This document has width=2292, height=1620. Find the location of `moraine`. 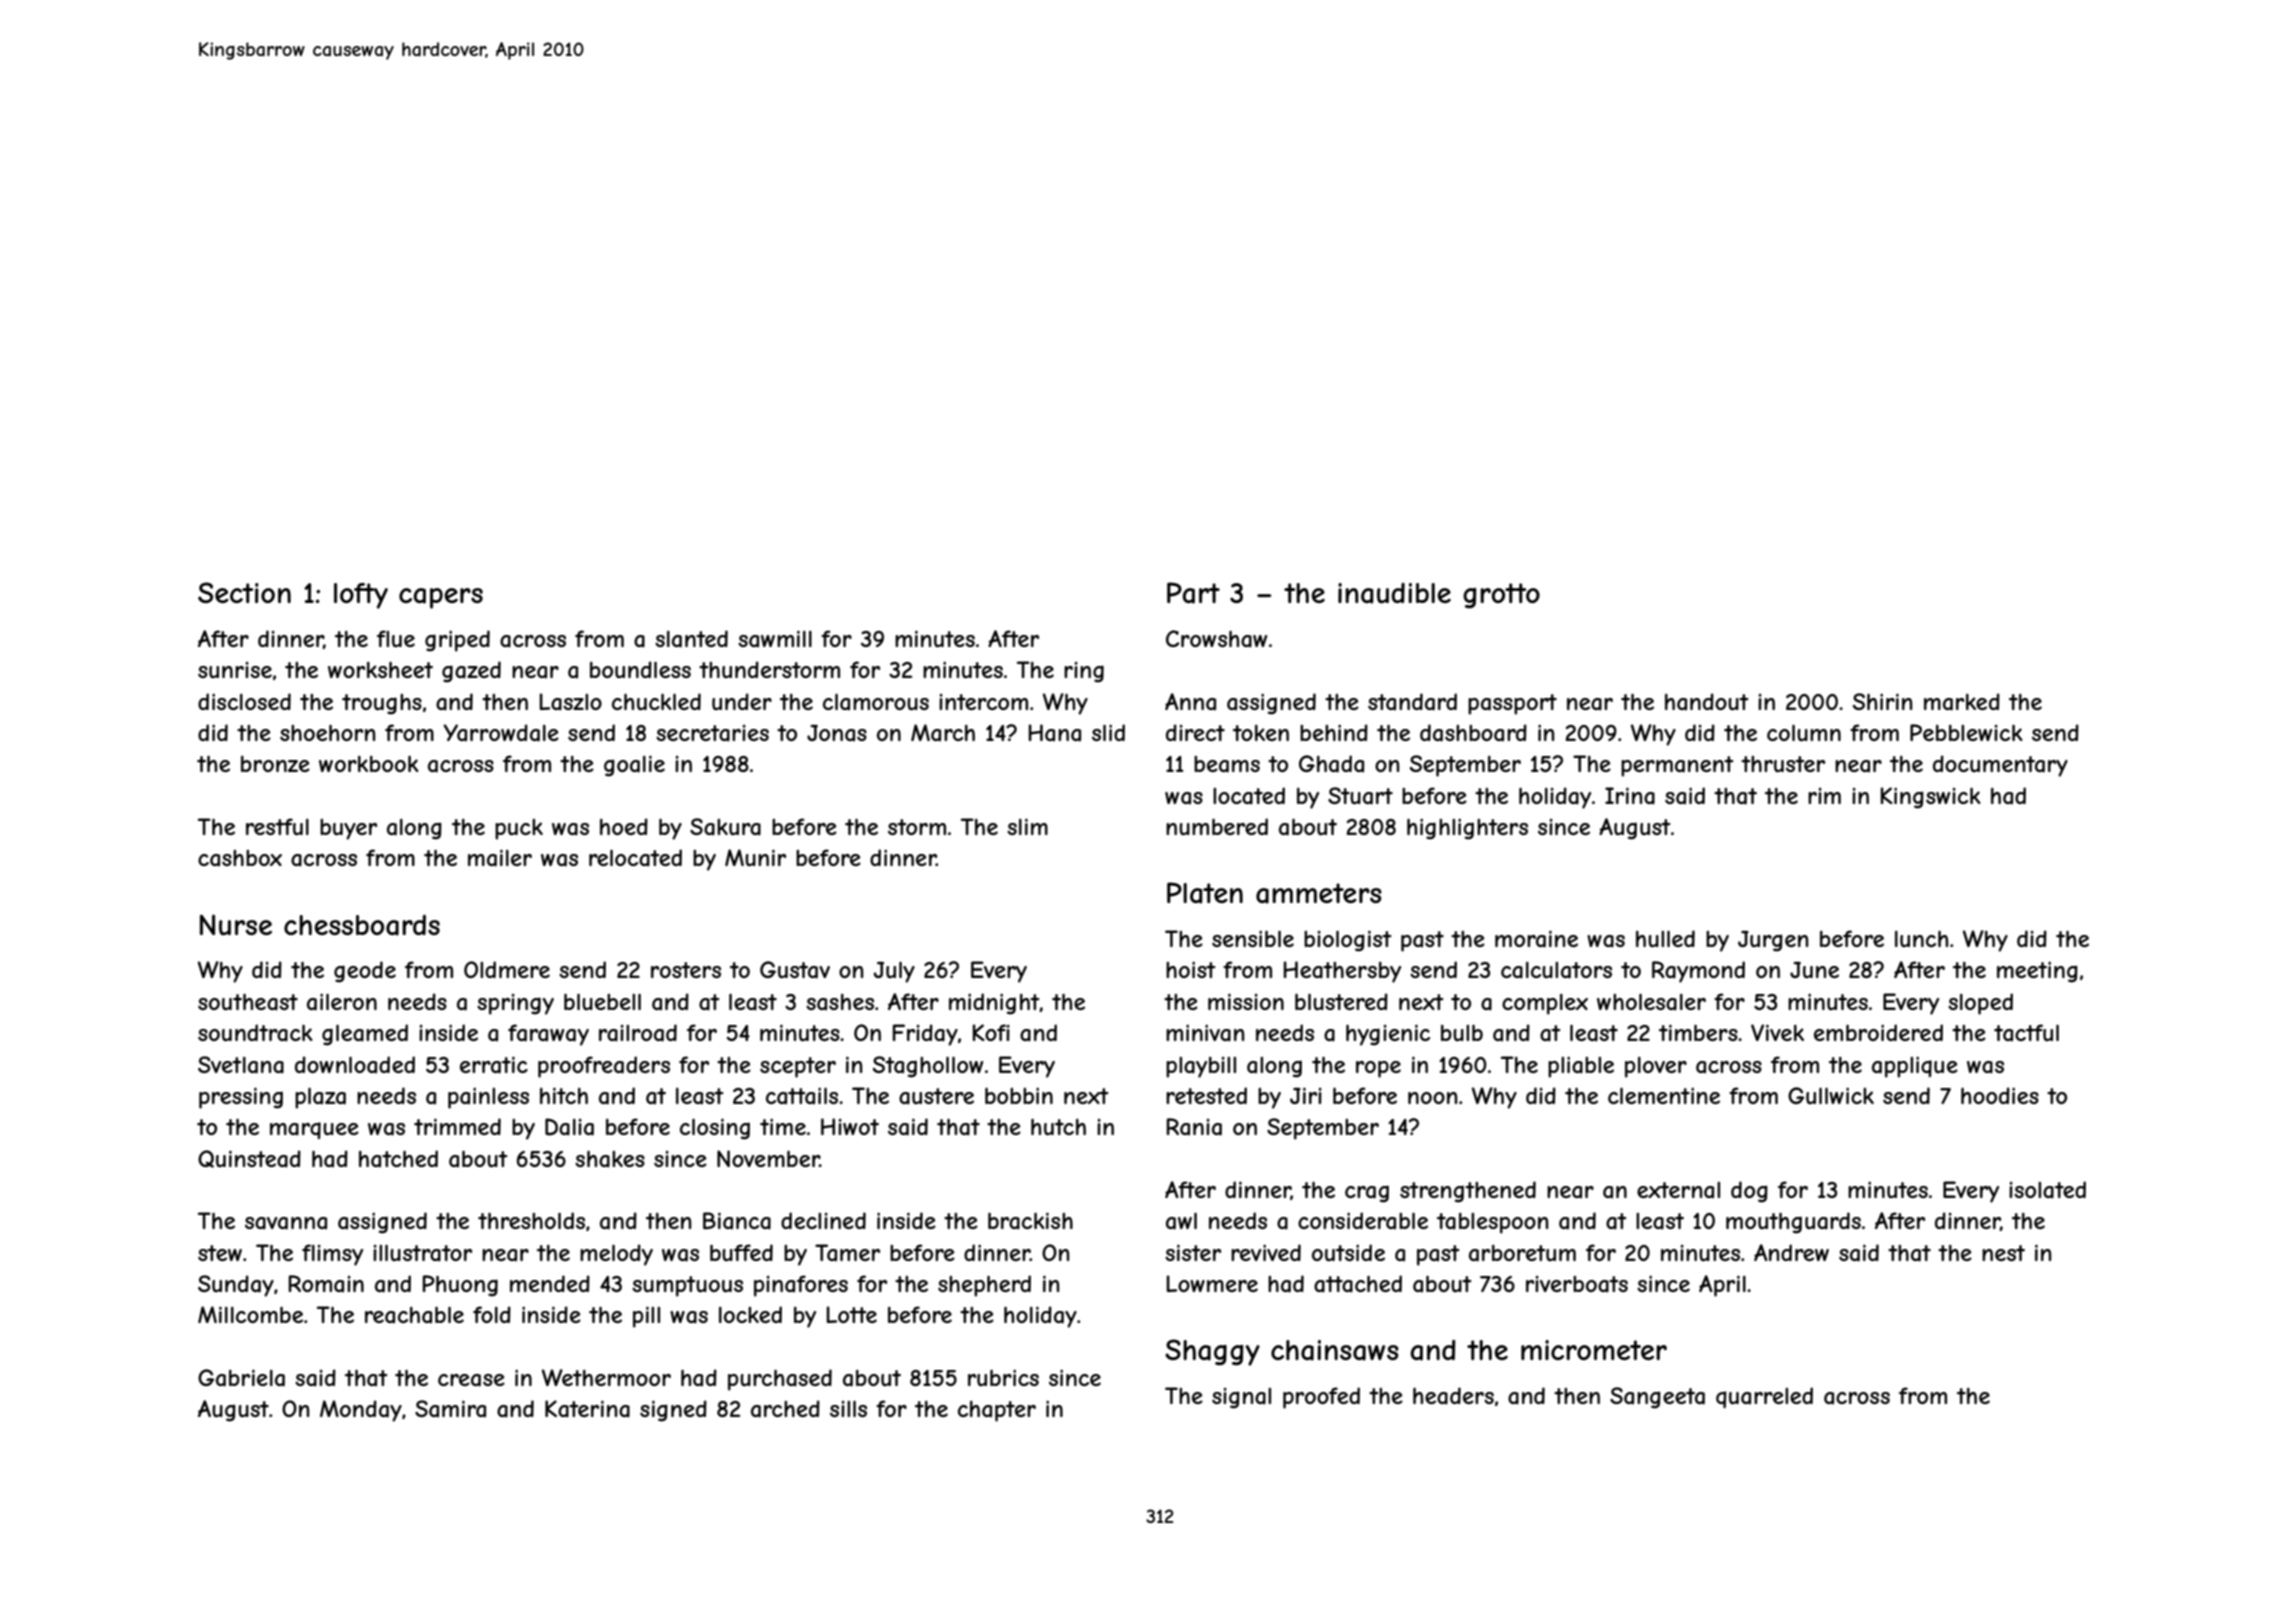

moraine is located at coordinates (1536, 939).
